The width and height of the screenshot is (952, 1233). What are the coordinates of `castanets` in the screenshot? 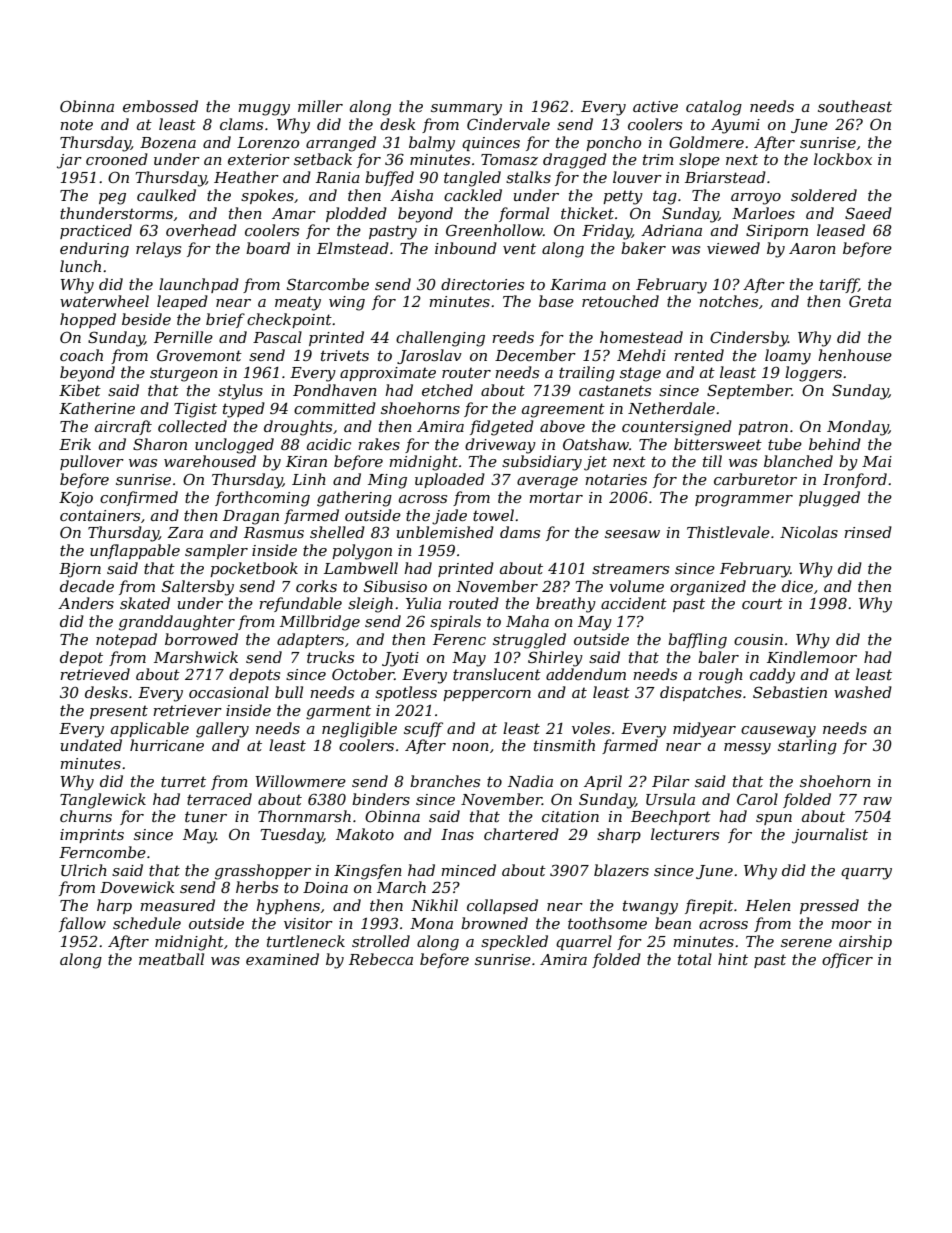 It's located at (615, 390).
